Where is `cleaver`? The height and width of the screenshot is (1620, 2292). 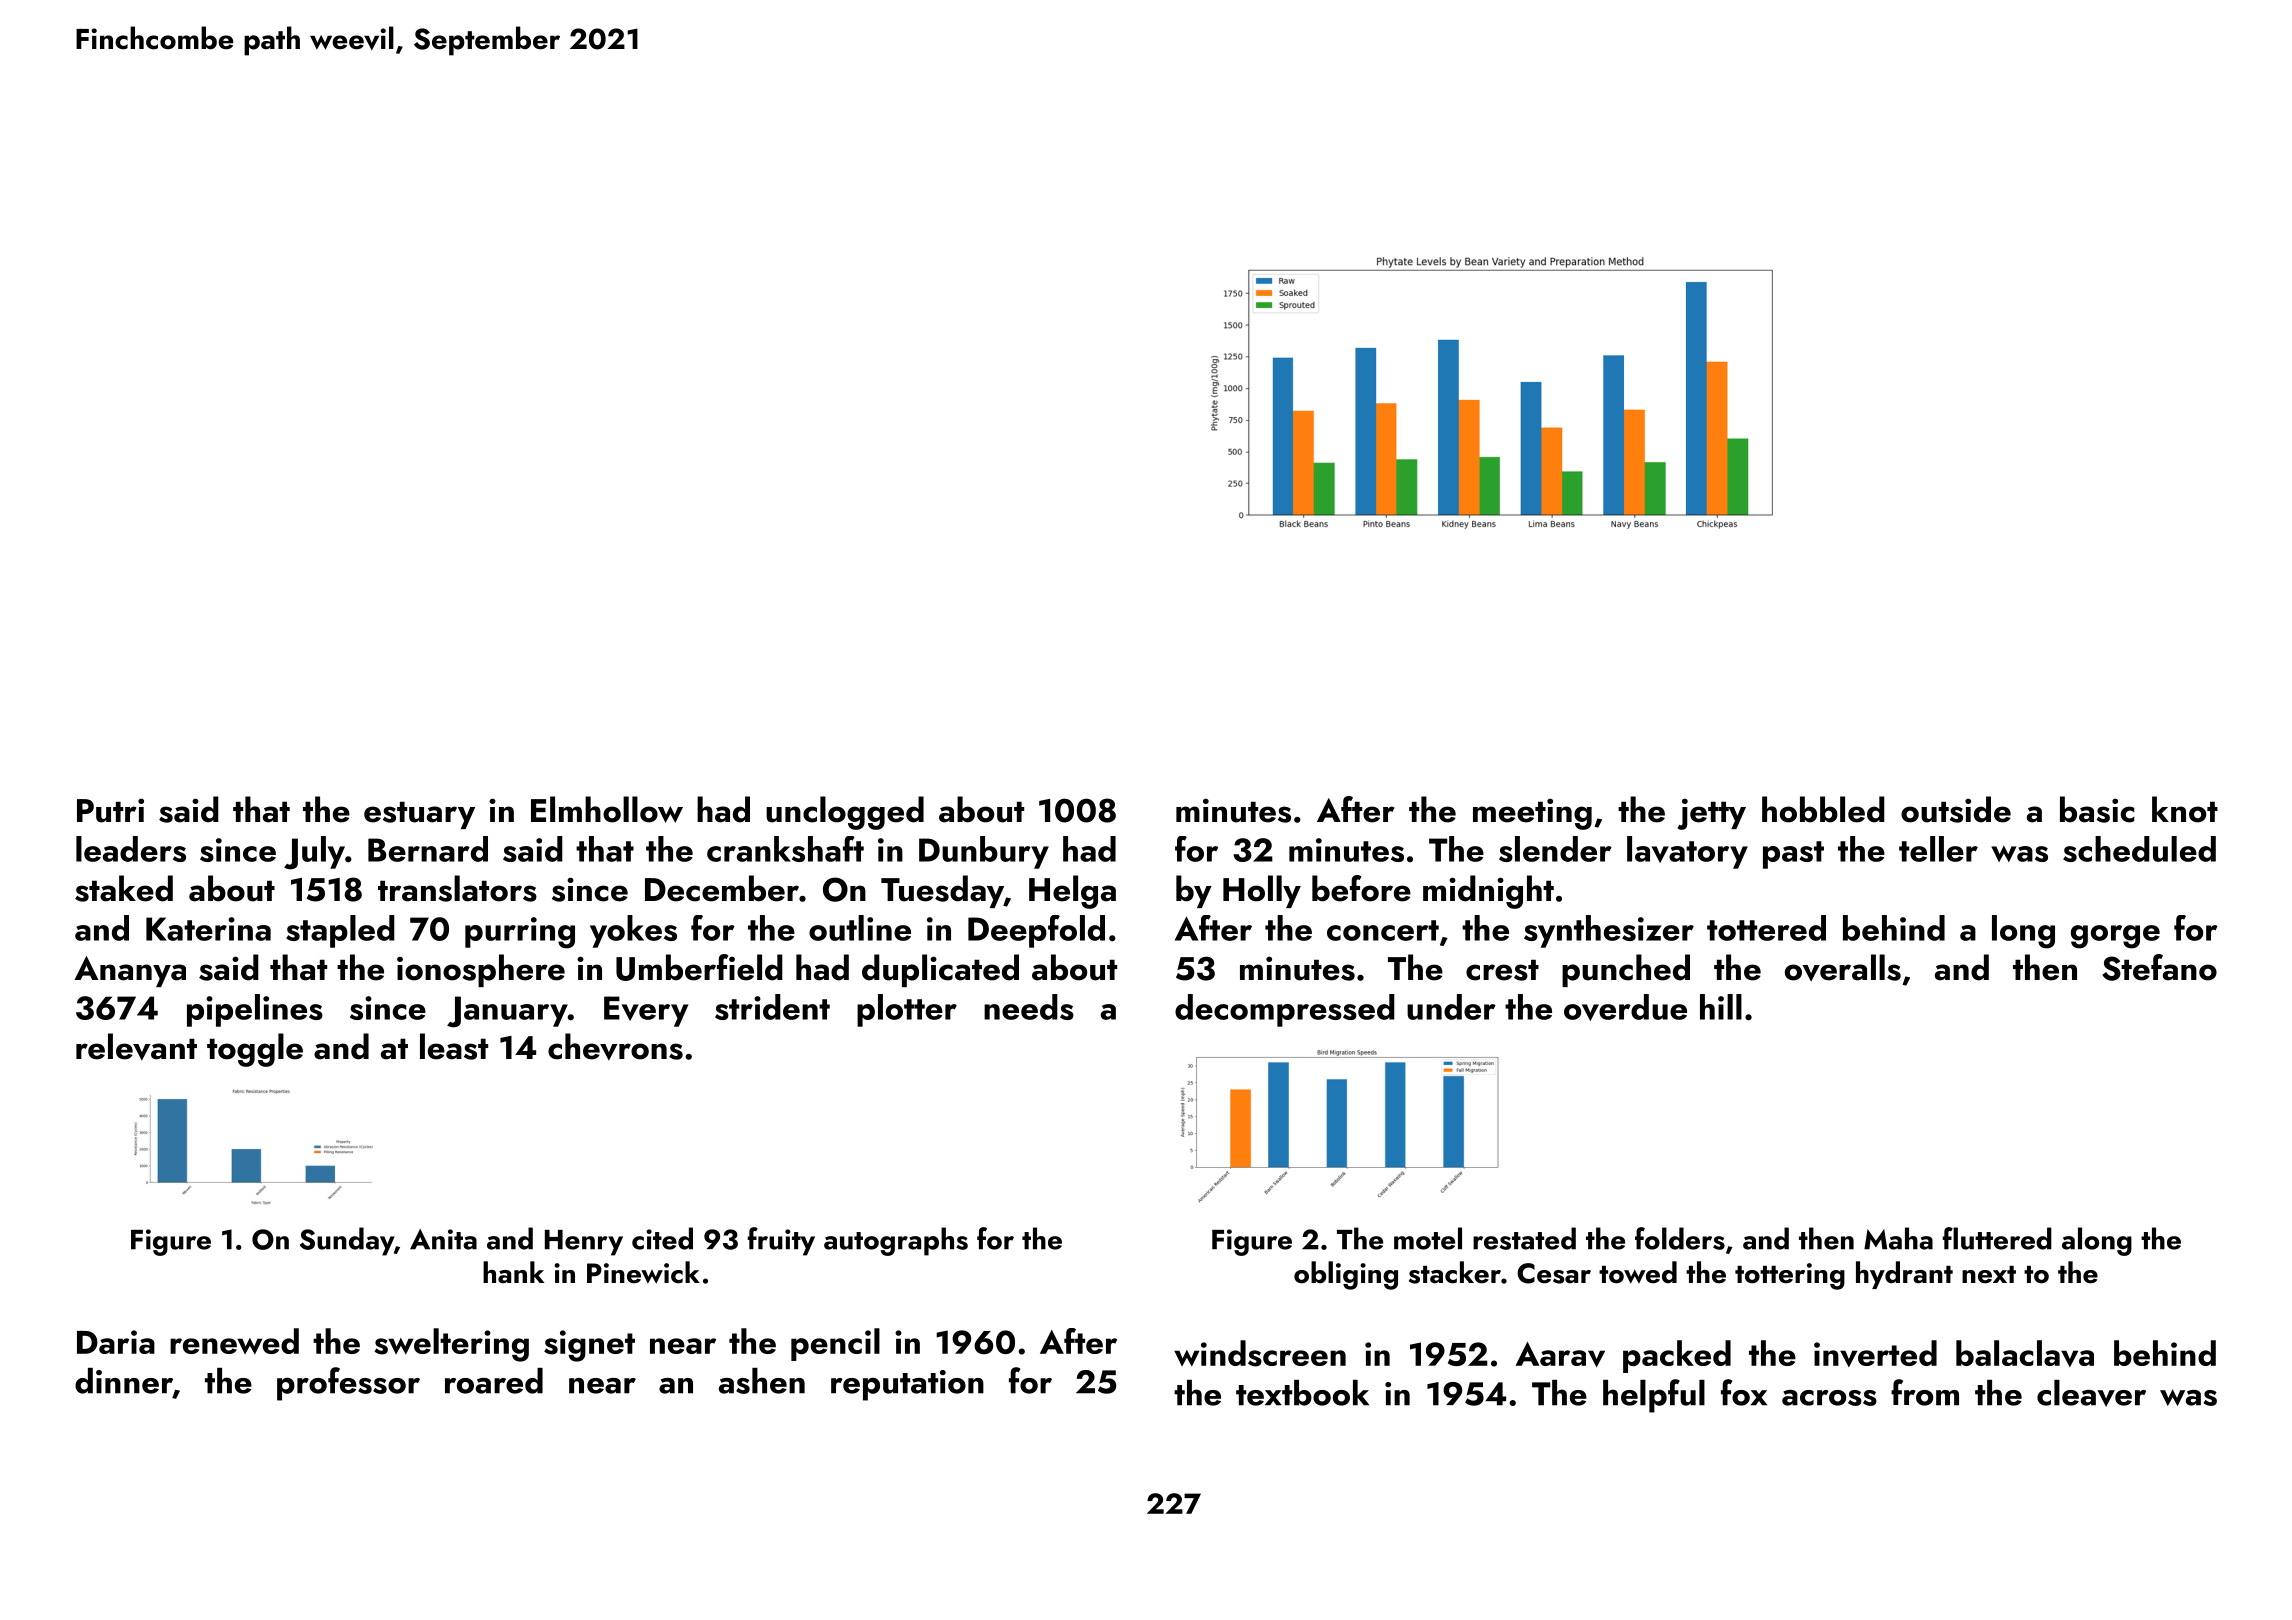 cleaver is located at coordinates (2091, 1393).
